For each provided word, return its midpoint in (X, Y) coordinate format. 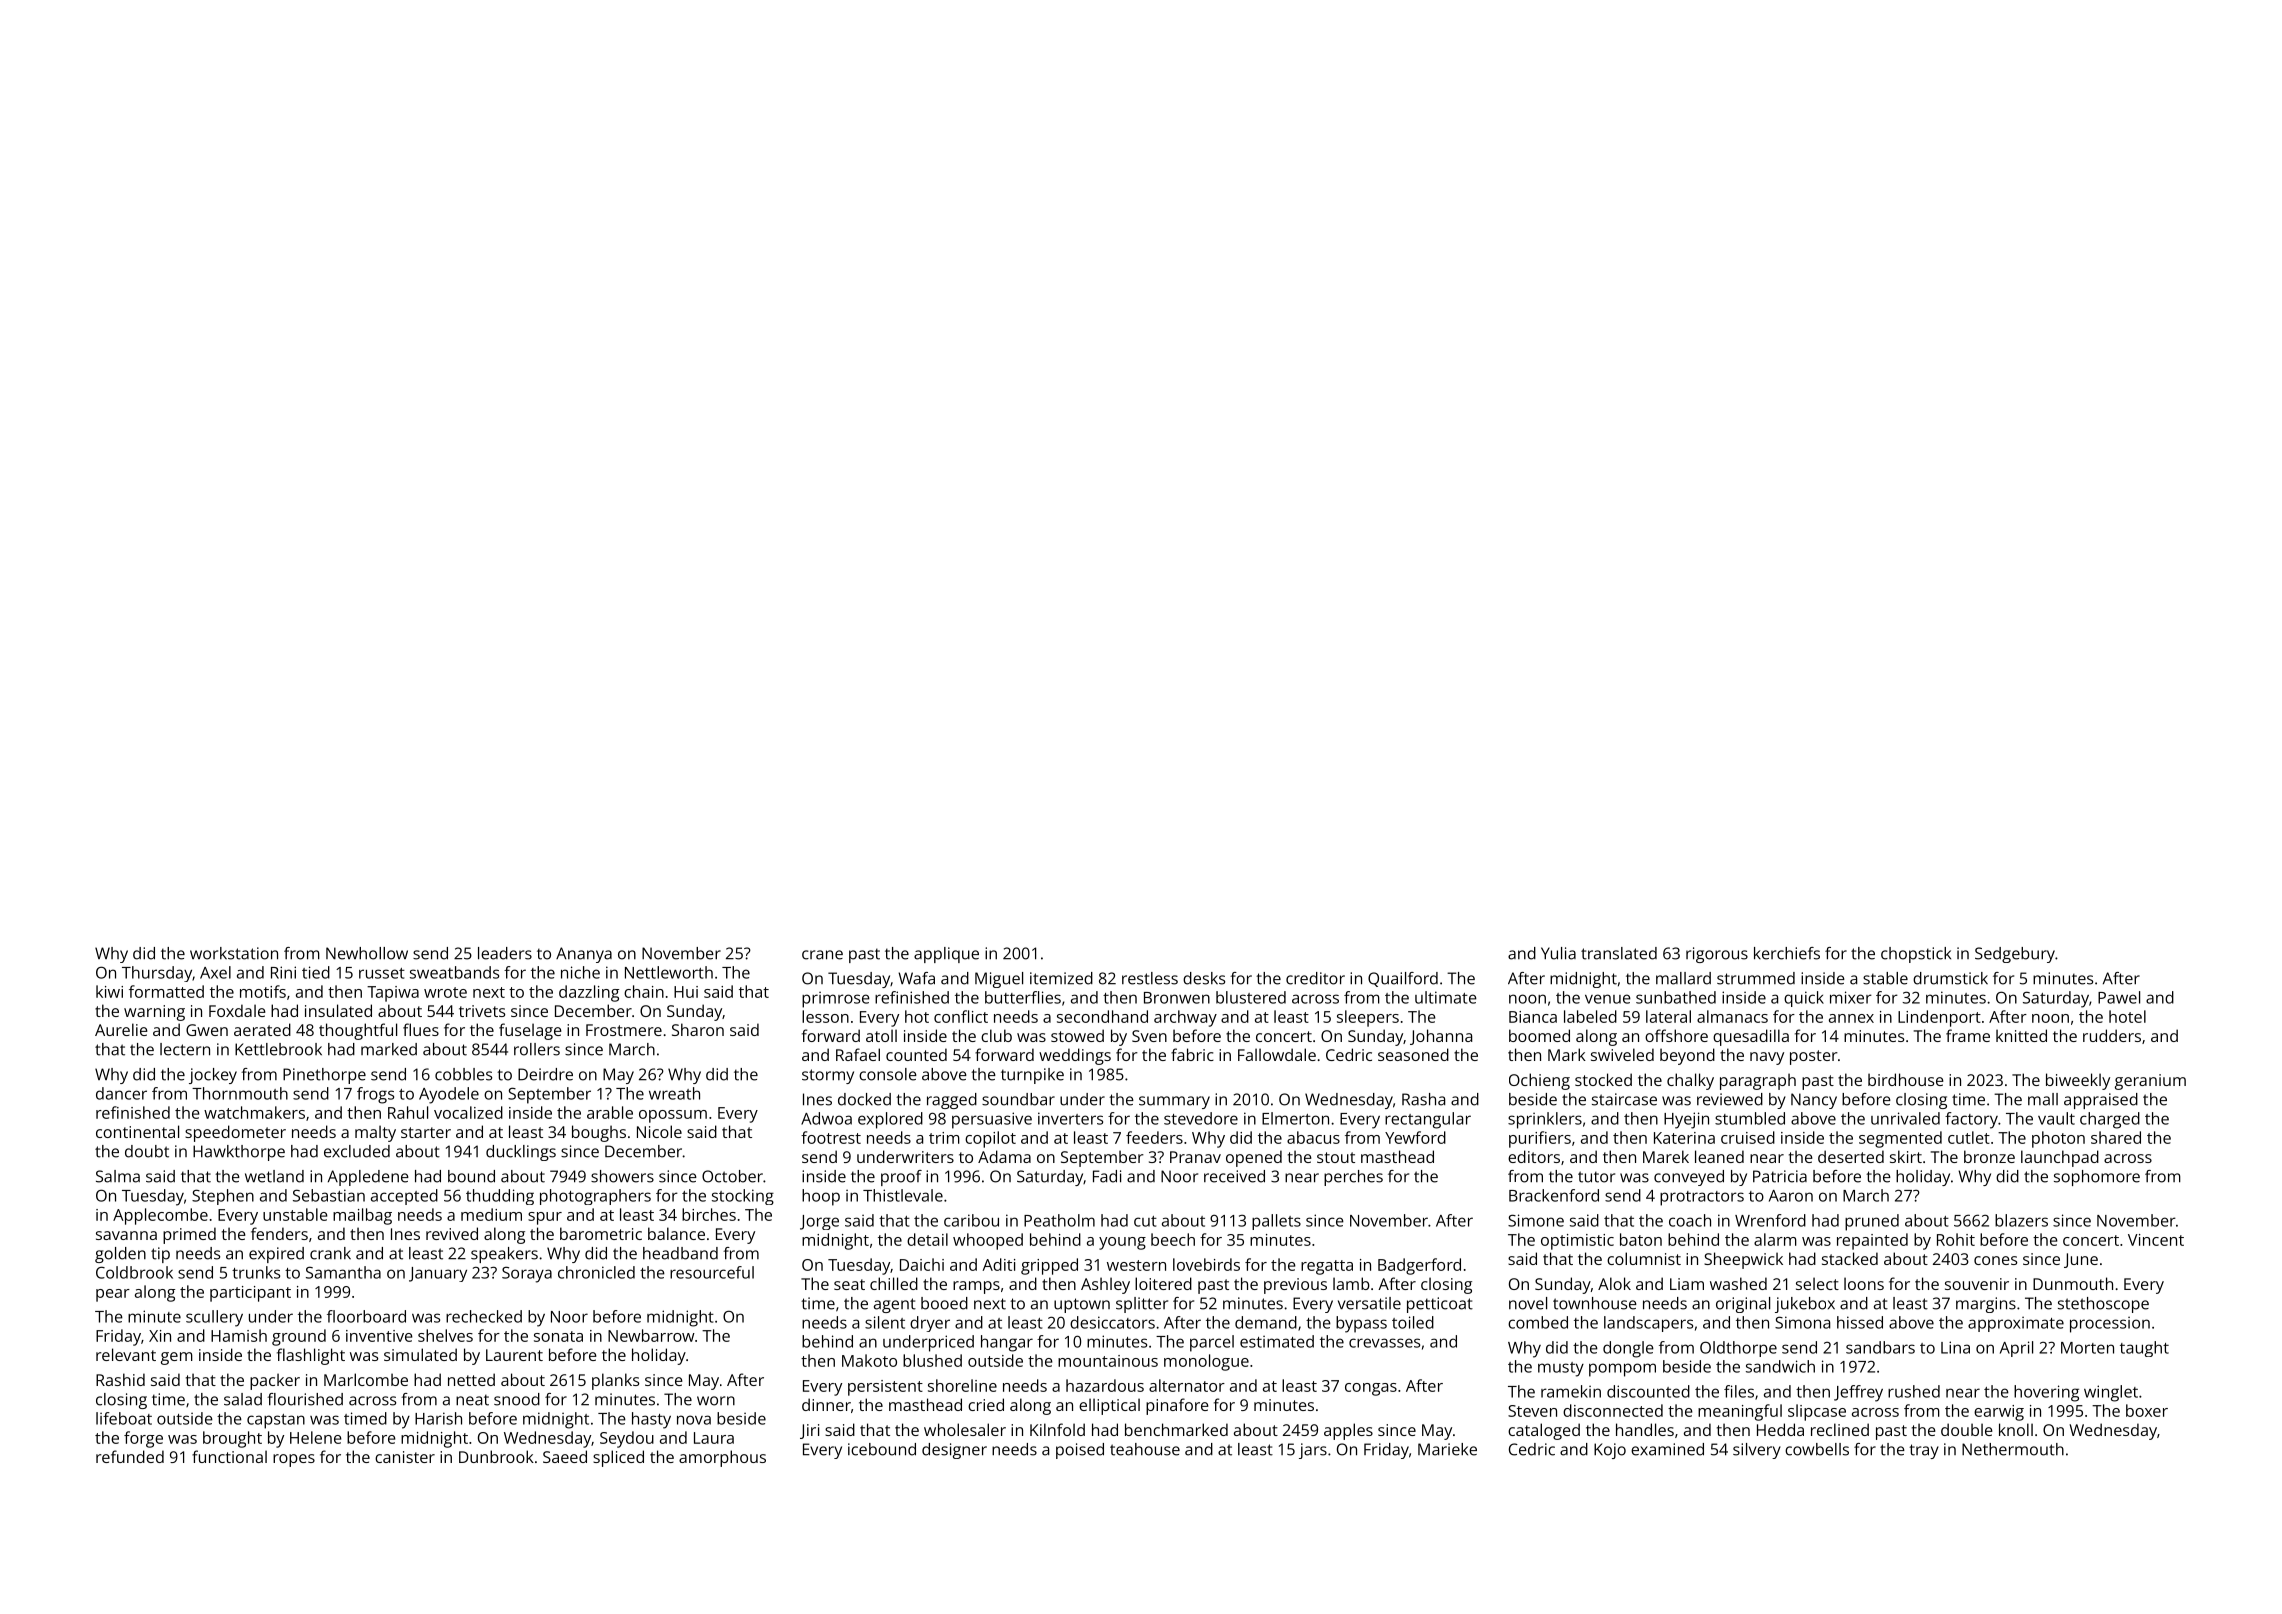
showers (622, 1176)
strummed (1756, 978)
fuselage (530, 1031)
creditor (1315, 978)
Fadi (1107, 1176)
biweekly (2078, 1081)
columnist (1644, 1258)
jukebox (1805, 1305)
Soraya (527, 1274)
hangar (1007, 1343)
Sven (1149, 1036)
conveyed (1689, 1178)
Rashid (120, 1379)
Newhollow (367, 953)
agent (895, 1305)
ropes (294, 1460)
